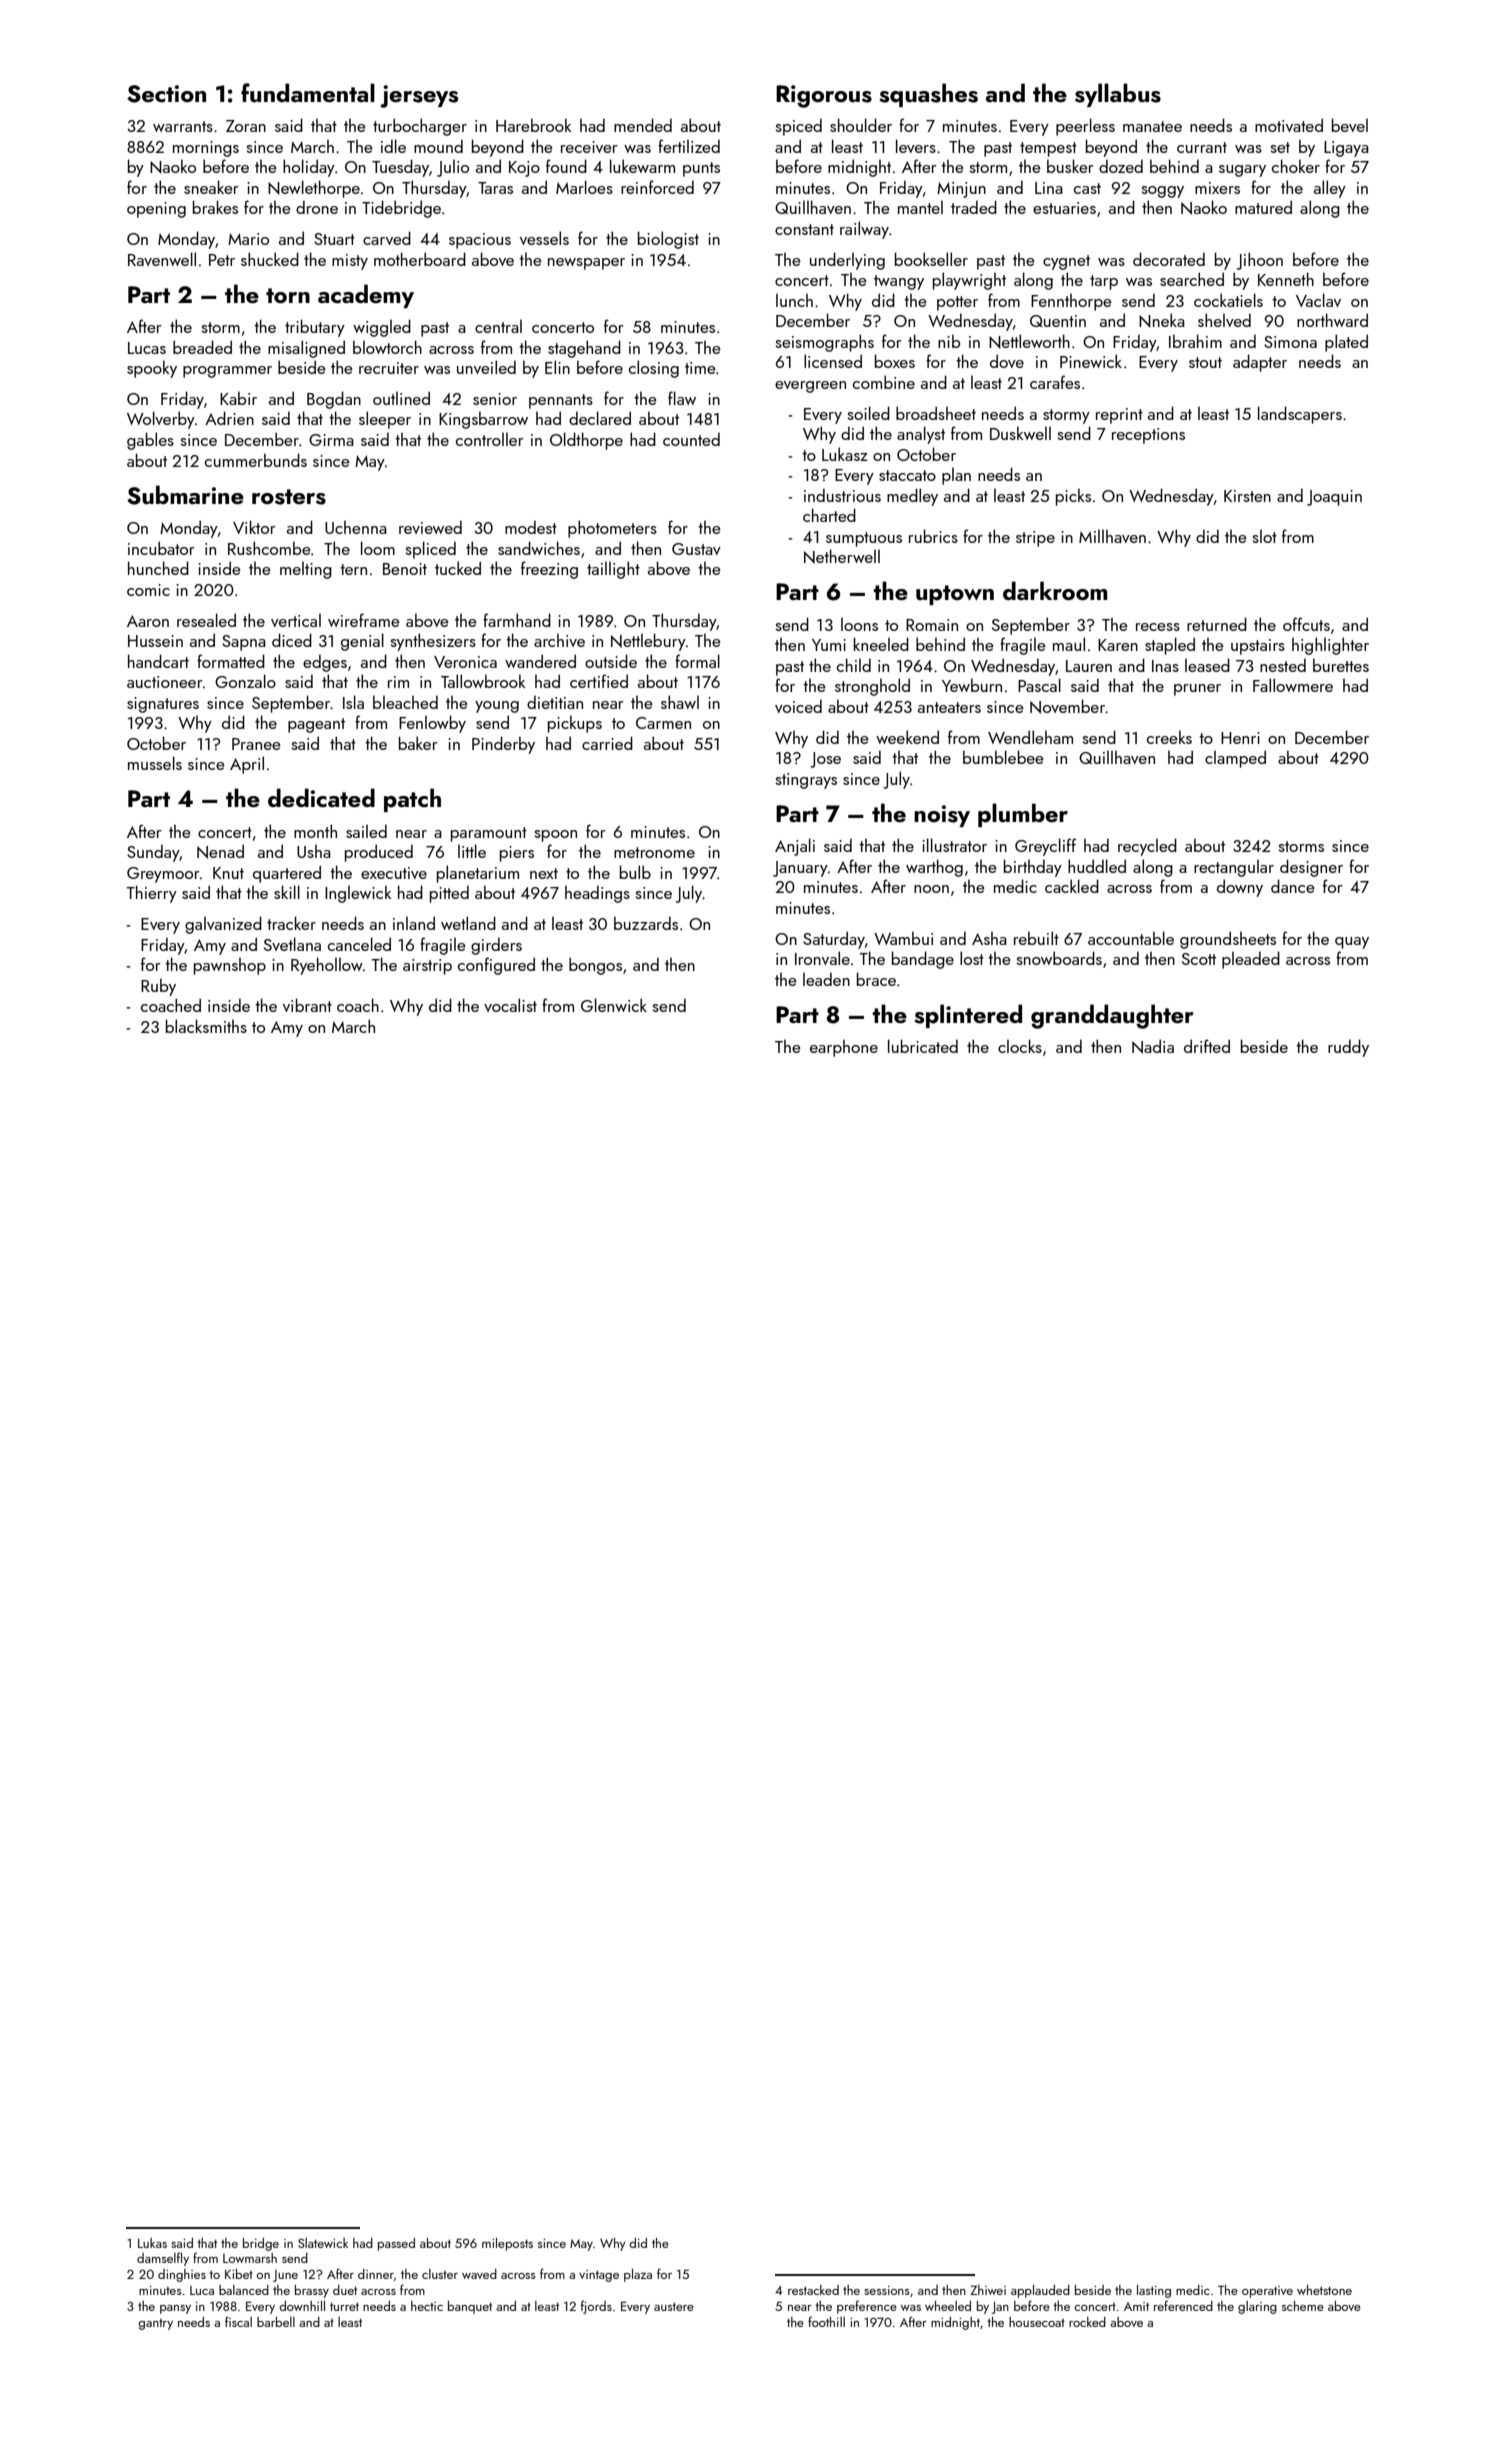 This document has width=1496, height=2464. I want to click on creeks, so click(1169, 737).
